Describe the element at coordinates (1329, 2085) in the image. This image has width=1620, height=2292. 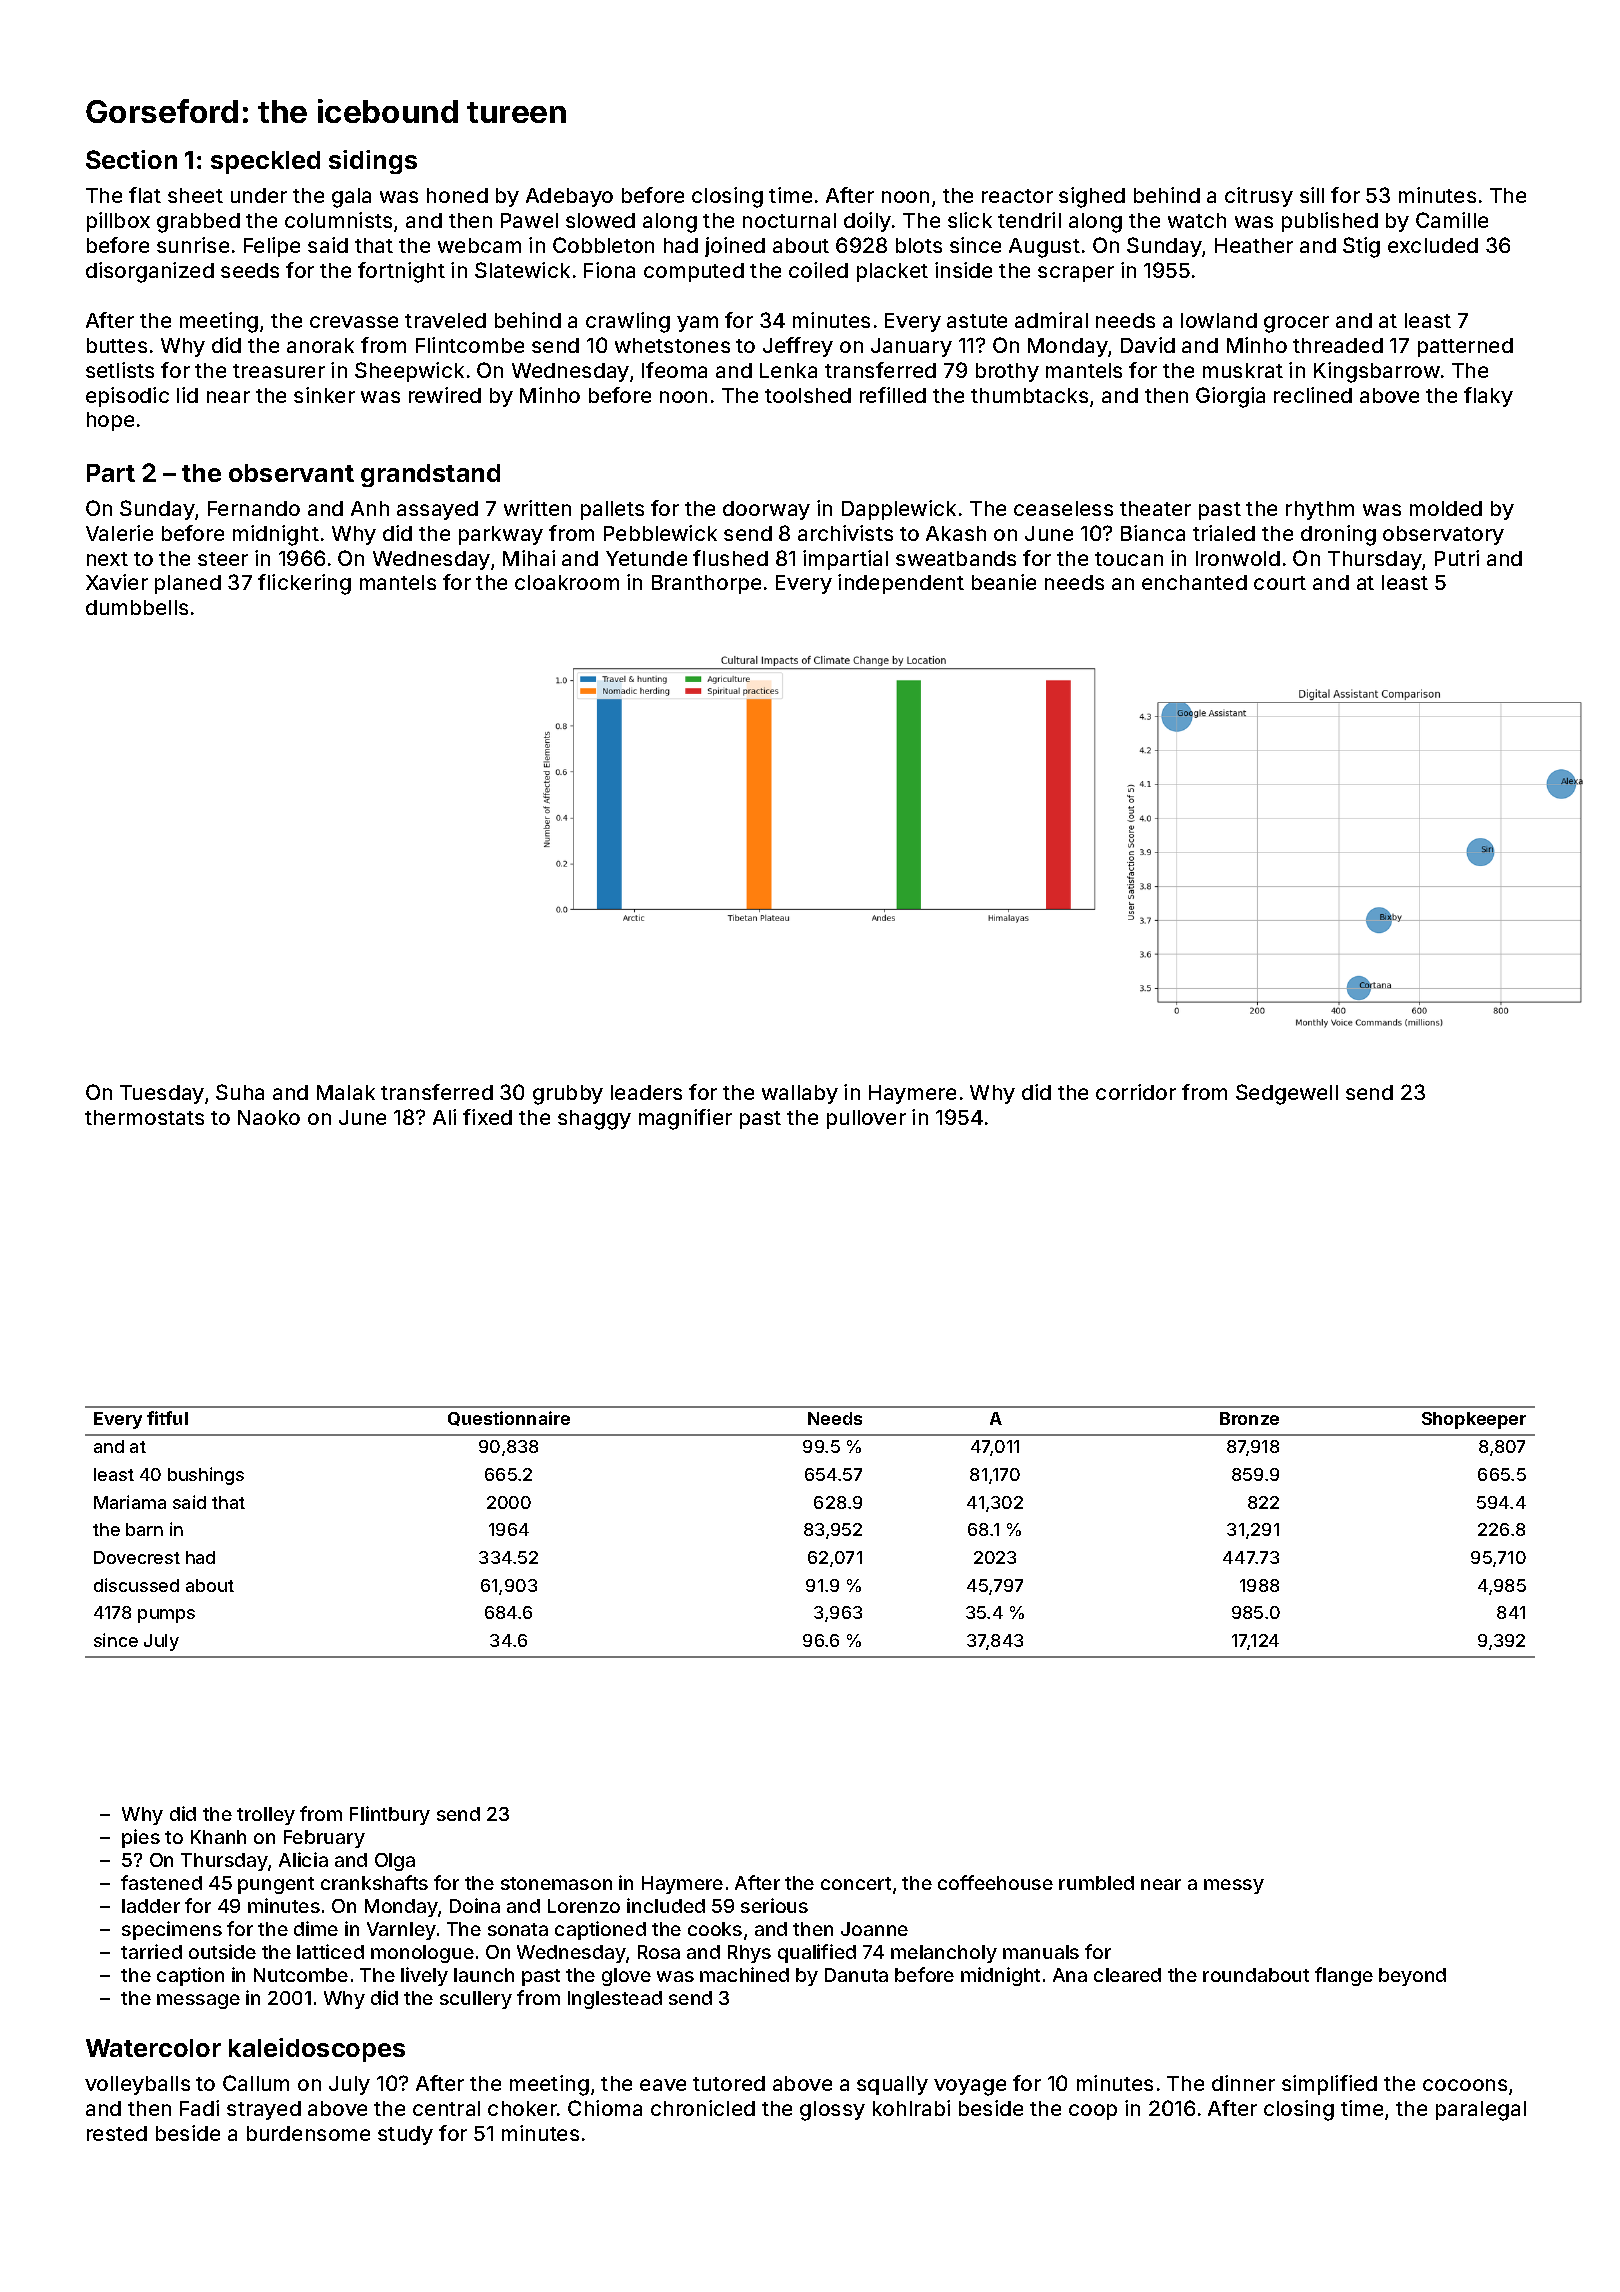
I see `simplified` at that location.
